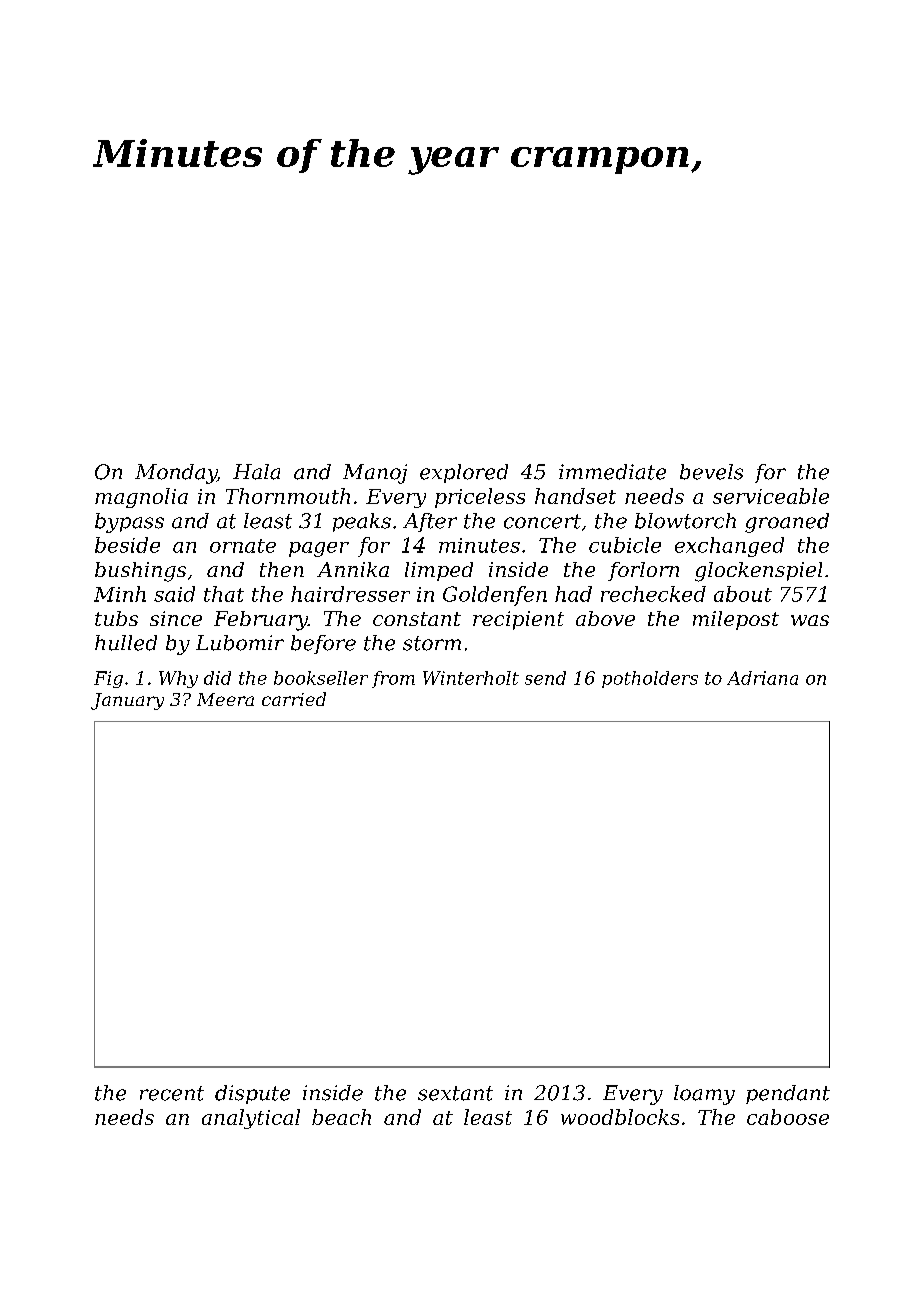 The width and height of the image is (924, 1311). What do you see at coordinates (464, 473) in the image?
I see `explored` at bounding box center [464, 473].
